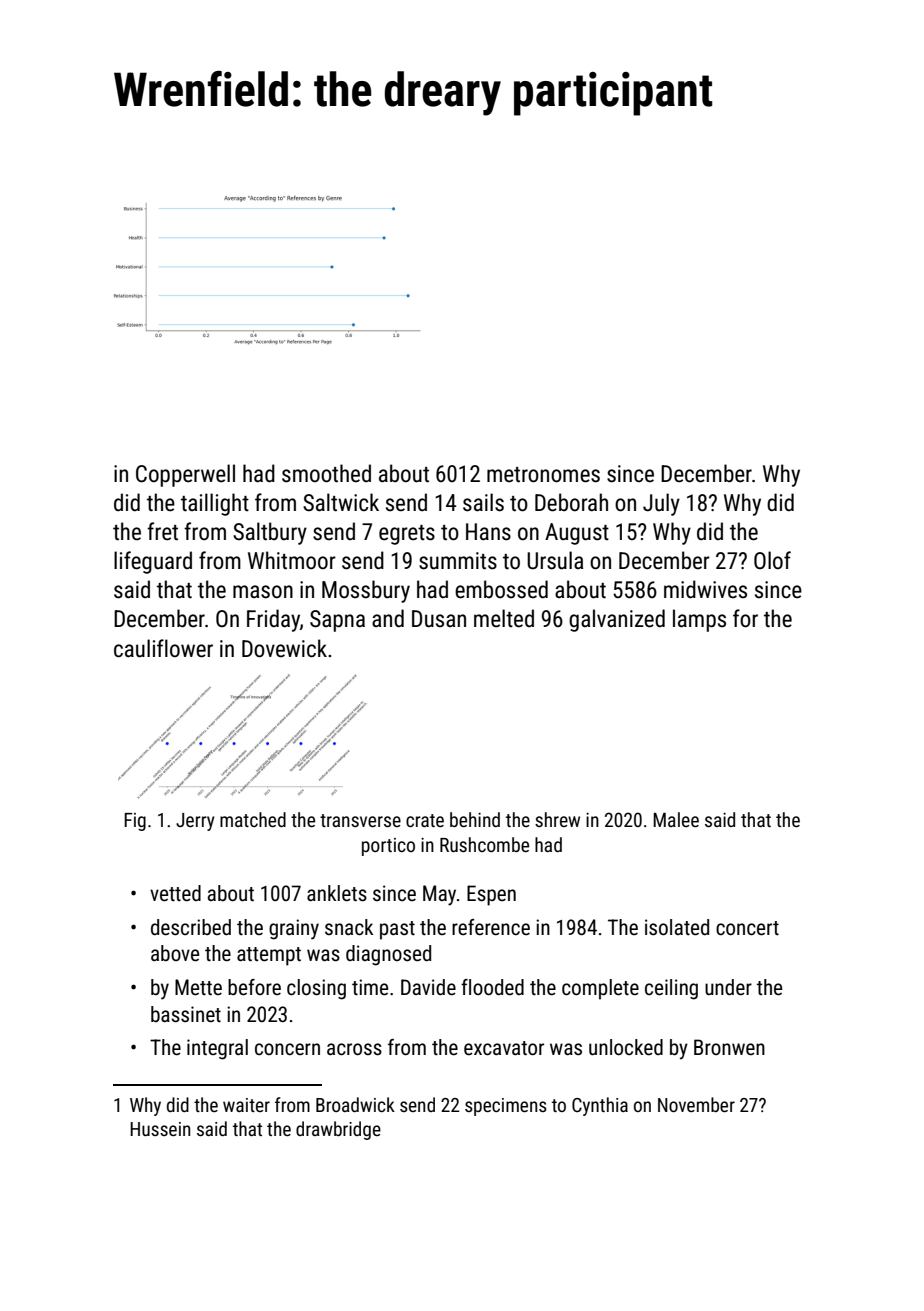  Describe the element at coordinates (729, 1047) in the screenshot. I see `Bronwen` at that location.
